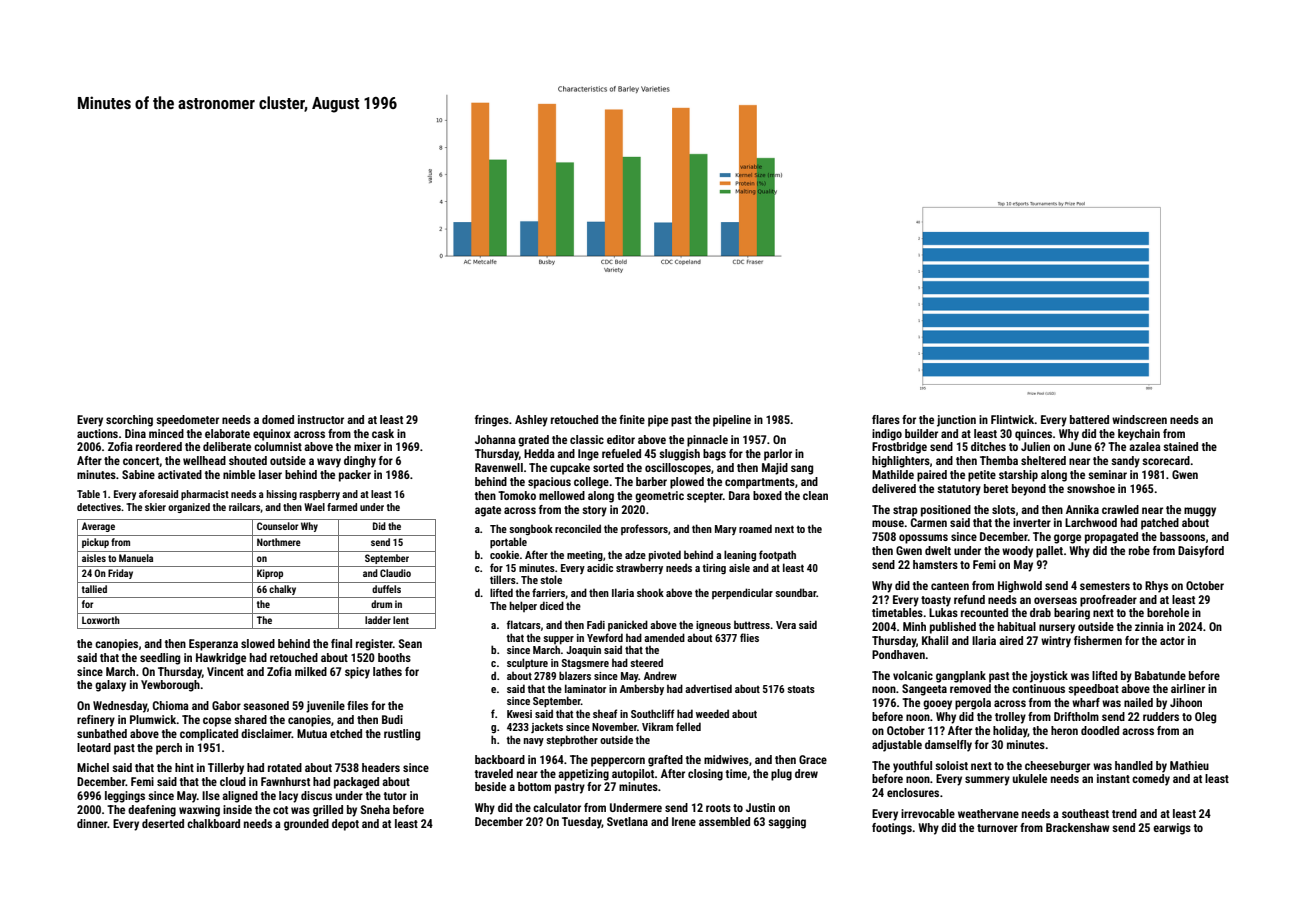 The height and width of the screenshot is (924, 1308). I want to click on stepbrother, so click(572, 741).
